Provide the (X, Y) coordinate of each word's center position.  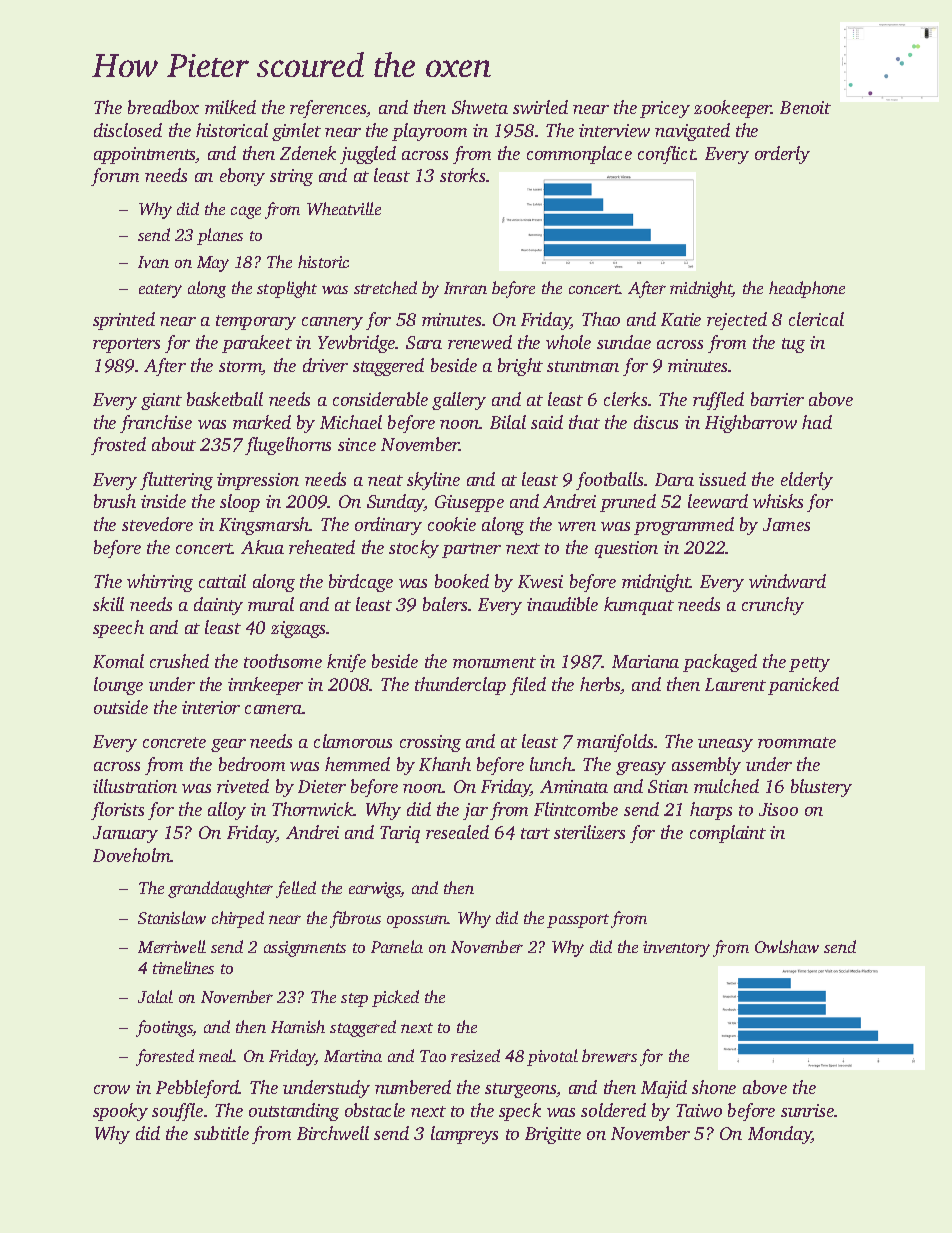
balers (445, 604)
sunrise (808, 1110)
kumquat (639, 606)
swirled (540, 107)
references (328, 109)
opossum (417, 921)
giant (161, 401)
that (584, 422)
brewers (609, 1055)
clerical (816, 319)
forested (165, 1057)
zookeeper (732, 109)
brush (115, 501)
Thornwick (313, 809)
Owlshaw (787, 946)
